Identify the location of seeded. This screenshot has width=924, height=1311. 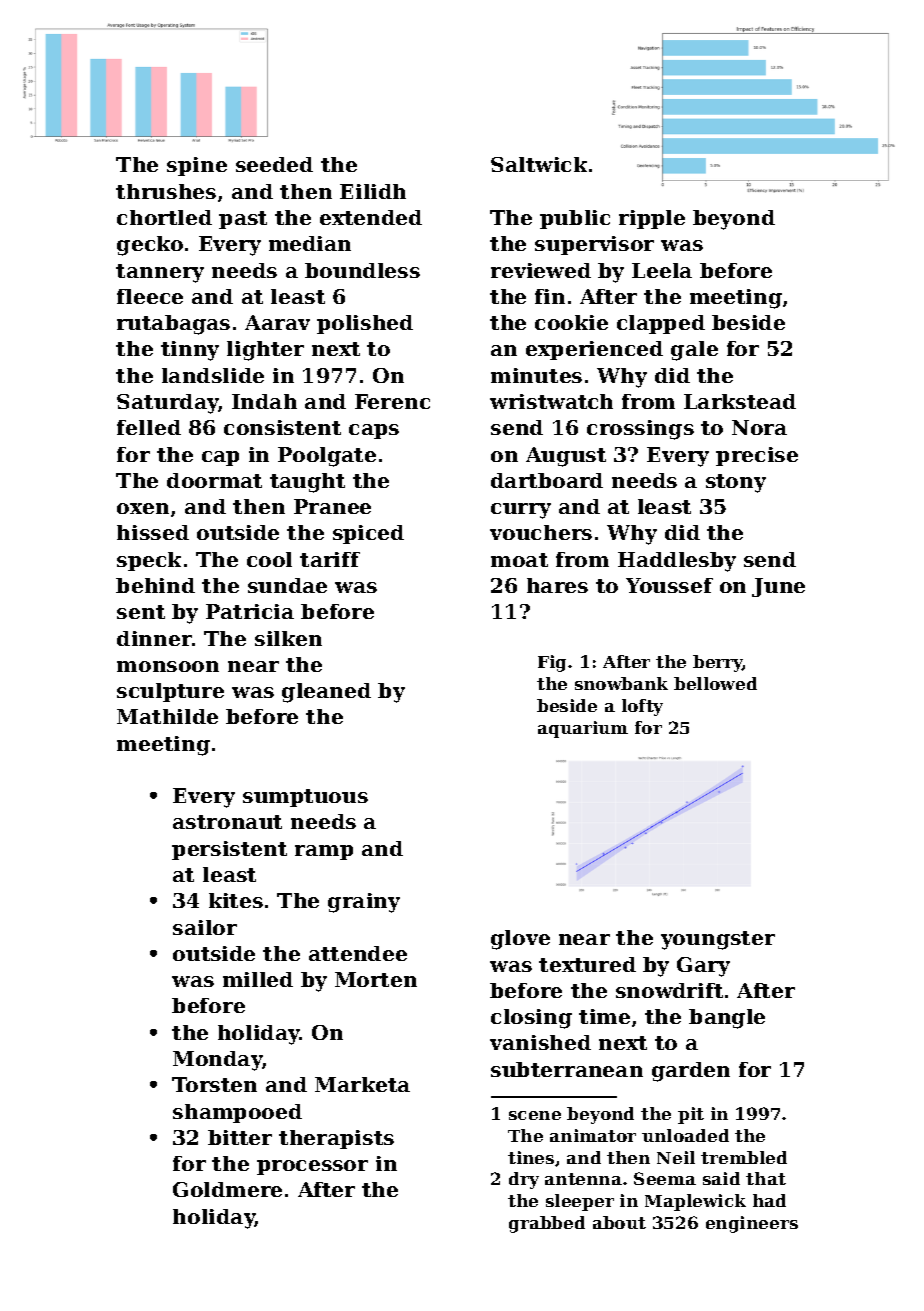
(274, 164).
